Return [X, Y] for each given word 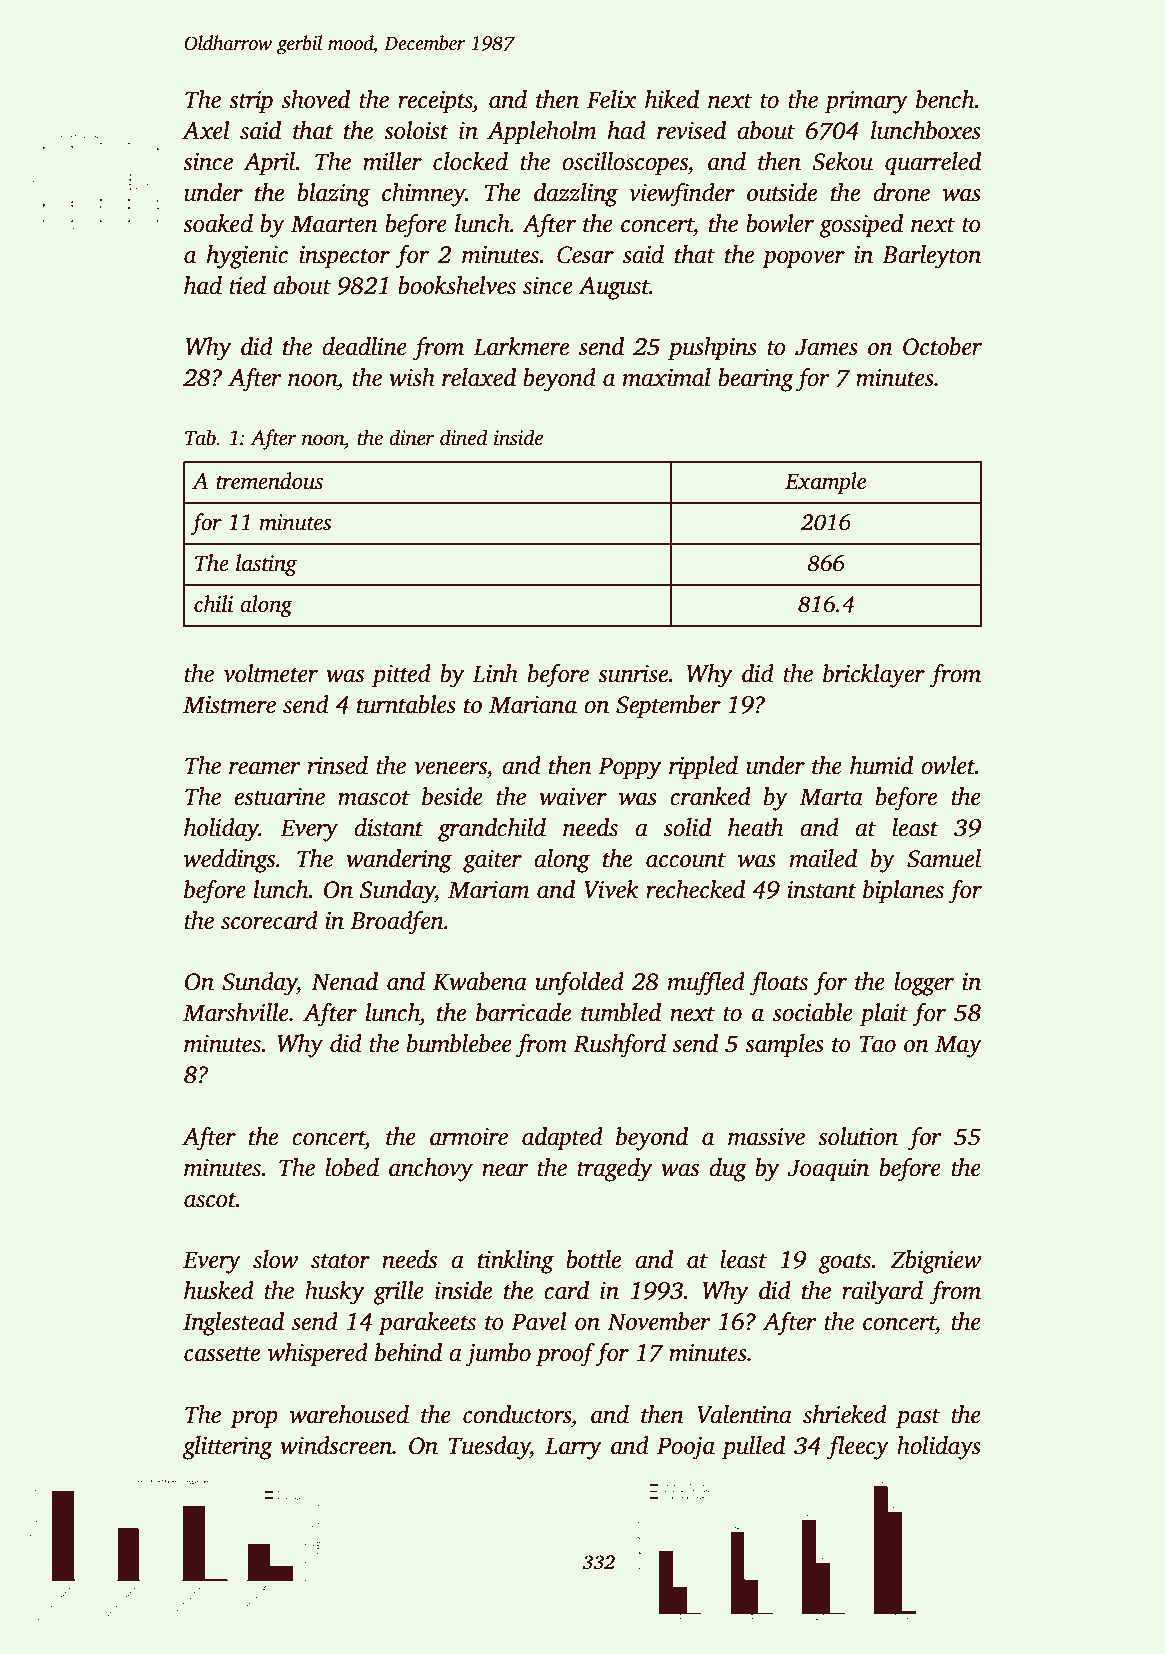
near [505, 1170]
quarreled [933, 164]
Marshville [236, 1012]
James [826, 347]
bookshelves [457, 285]
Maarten [334, 224]
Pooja [686, 1448]
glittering [228, 1448]
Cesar [585, 255]
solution [858, 1136]
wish [412, 377]
